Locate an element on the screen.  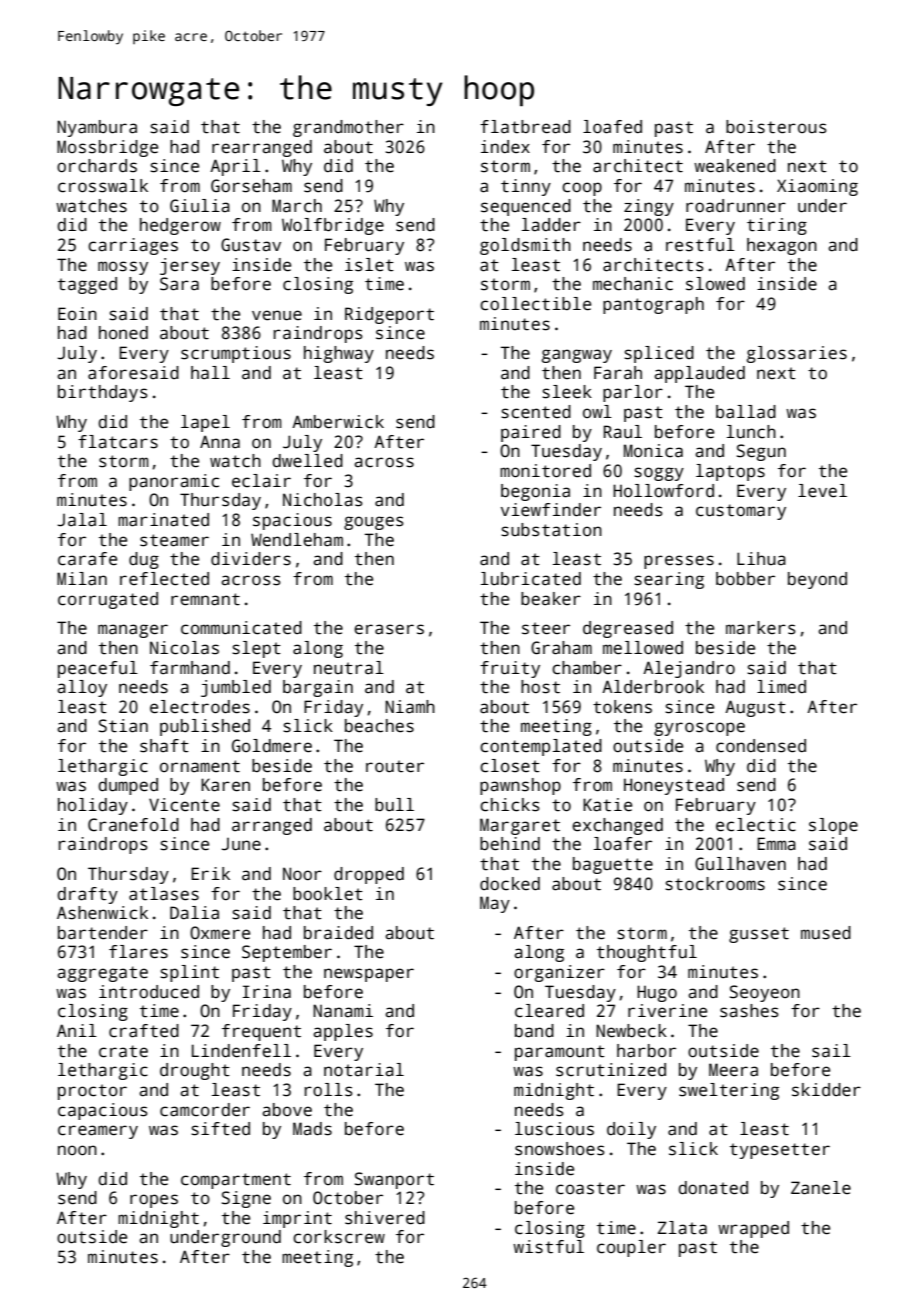
eclectic is located at coordinates (756, 825).
